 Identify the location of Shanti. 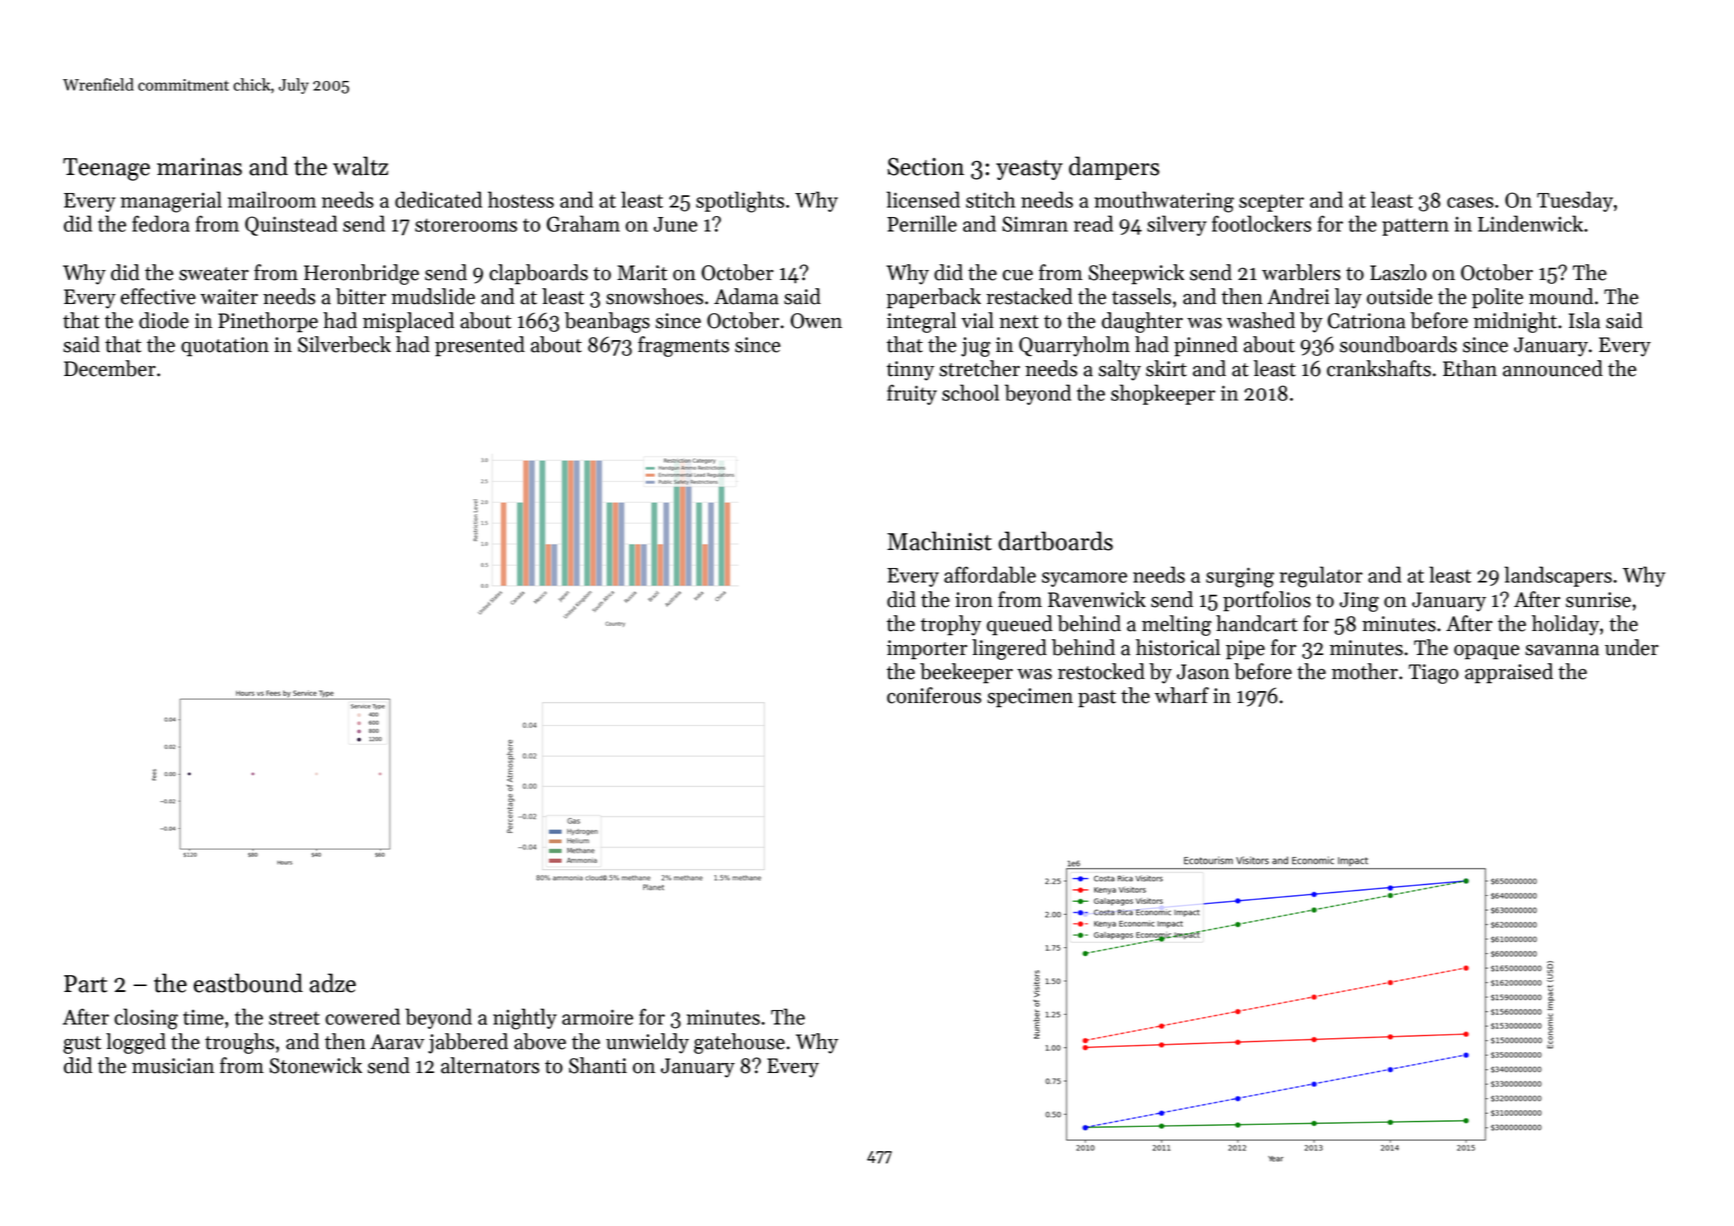
(598, 1065).
